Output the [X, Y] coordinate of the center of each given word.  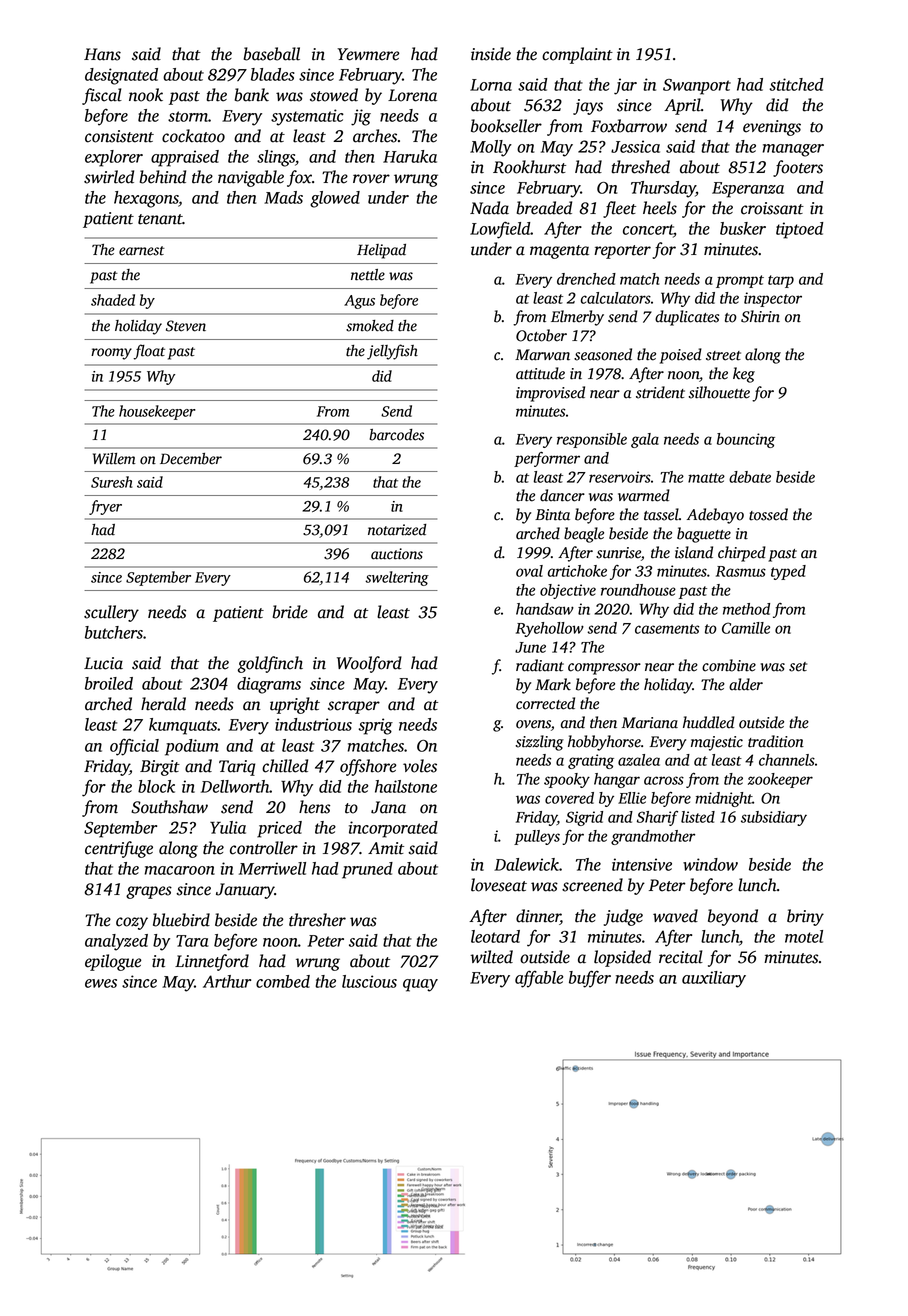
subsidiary [774, 818]
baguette [704, 535]
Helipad [381, 251]
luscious [369, 981]
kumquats [183, 726]
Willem [114, 459]
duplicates [687, 318]
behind [163, 177]
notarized [397, 530]
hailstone [406, 786]
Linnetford [212, 962]
